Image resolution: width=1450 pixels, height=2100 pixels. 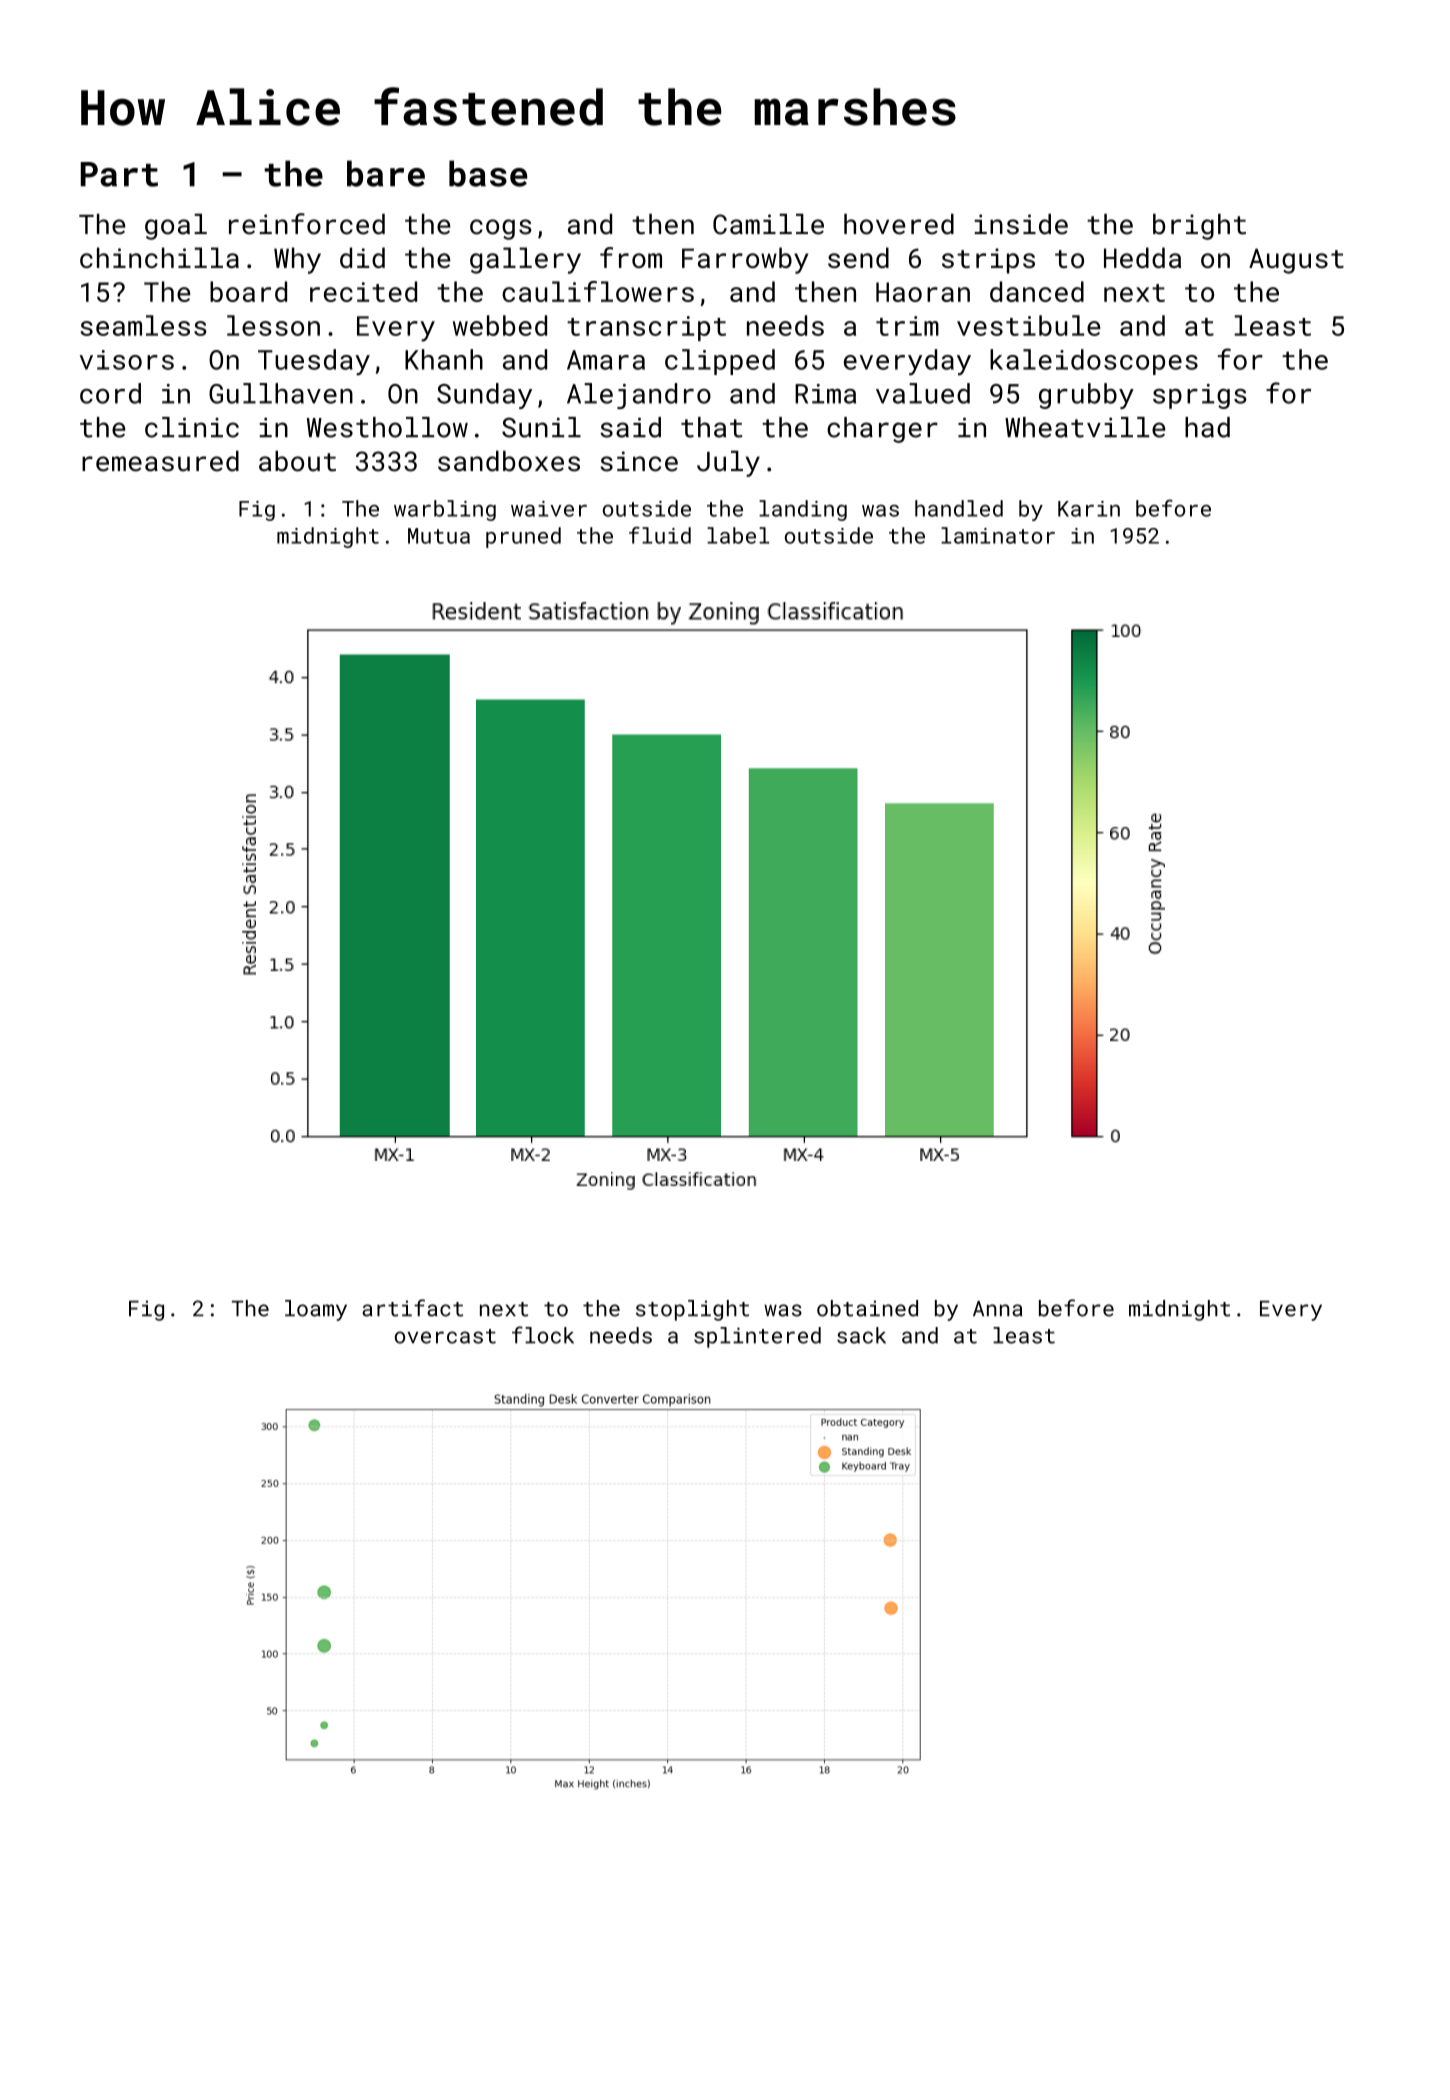 What do you see at coordinates (316, 1310) in the screenshot?
I see `loamy` at bounding box center [316, 1310].
